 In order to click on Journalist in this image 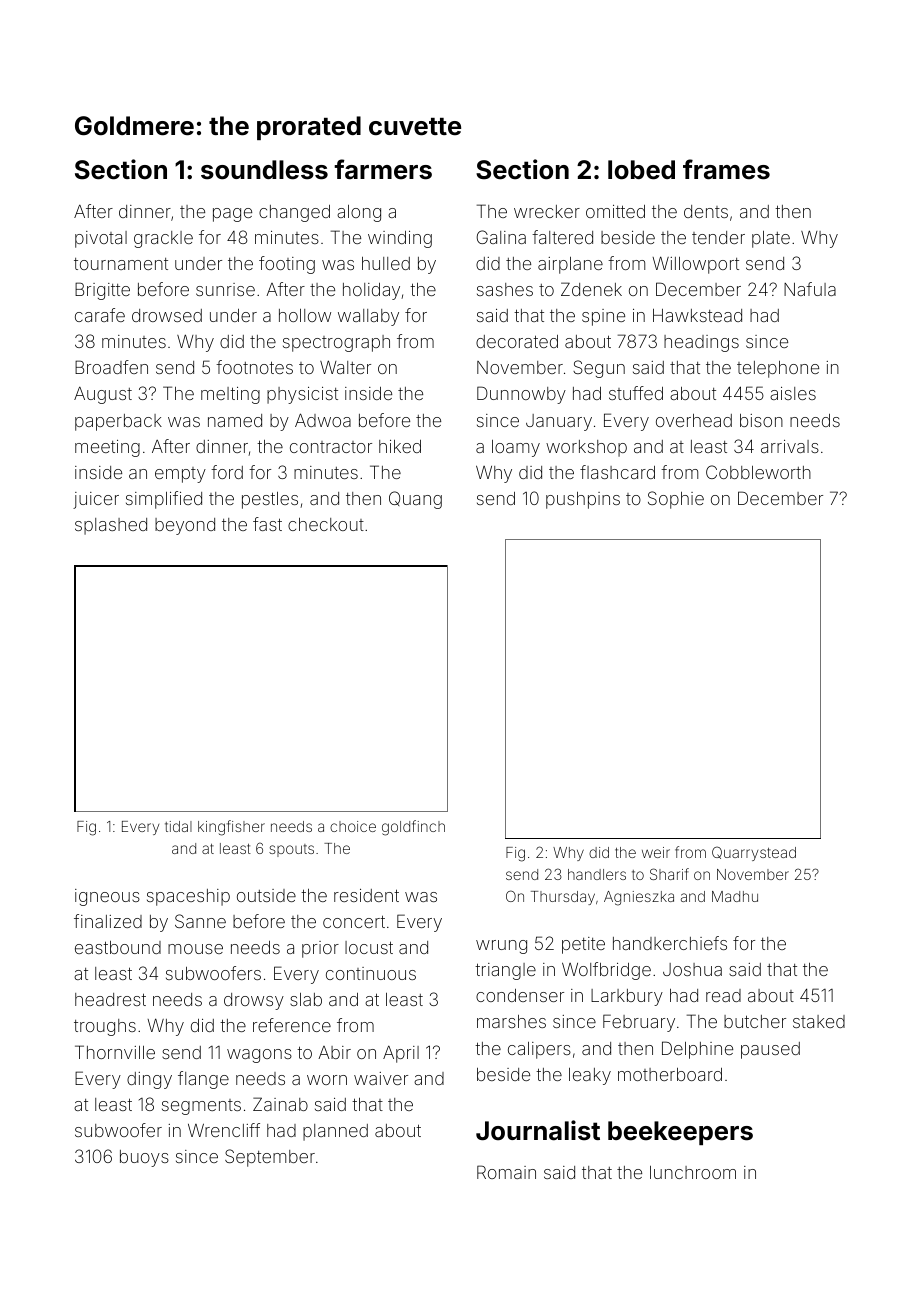, I will do `click(538, 1130)`.
